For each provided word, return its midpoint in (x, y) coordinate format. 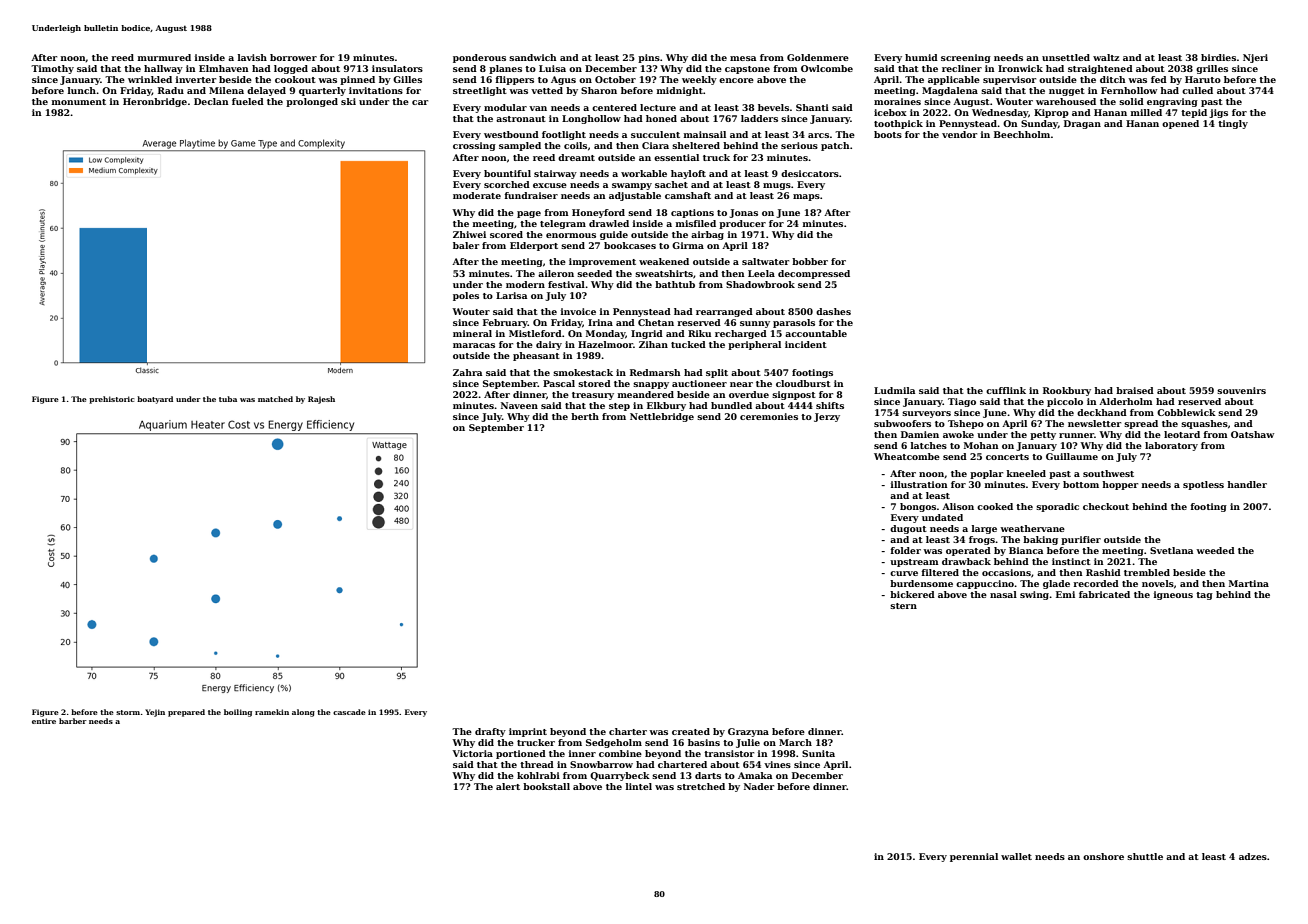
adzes (1253, 856)
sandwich (533, 57)
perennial (974, 857)
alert (508, 786)
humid (921, 57)
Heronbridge (155, 102)
